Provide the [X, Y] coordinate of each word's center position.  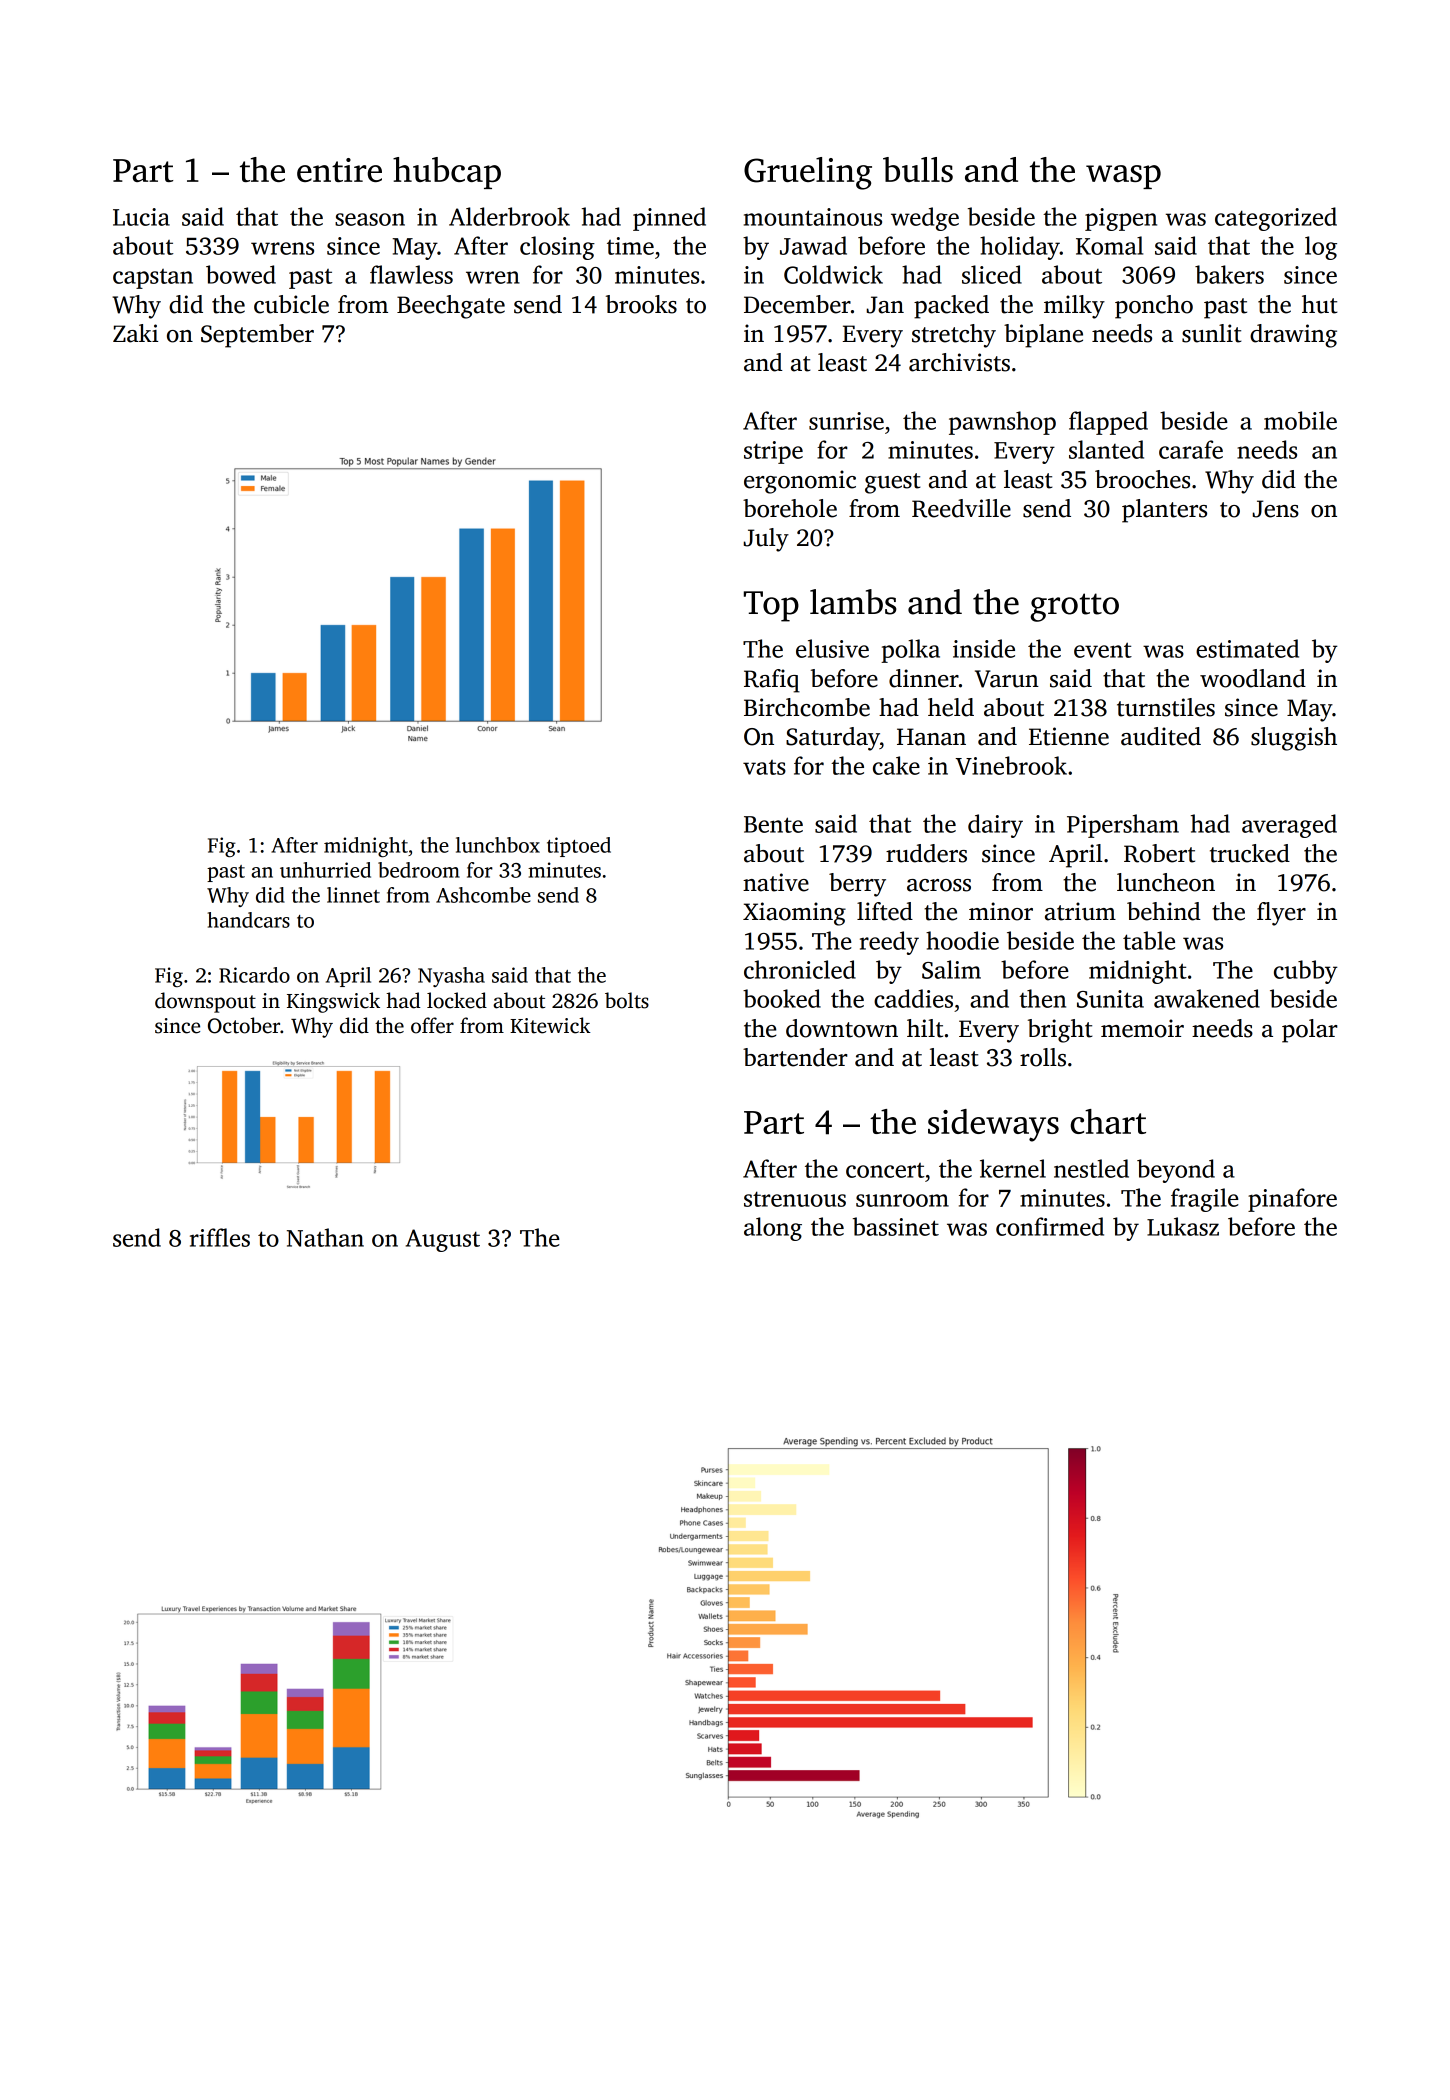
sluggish [1294, 739]
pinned [669, 219]
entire [339, 170]
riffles [220, 1237]
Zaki [135, 333]
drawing [1293, 336]
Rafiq [772, 681]
